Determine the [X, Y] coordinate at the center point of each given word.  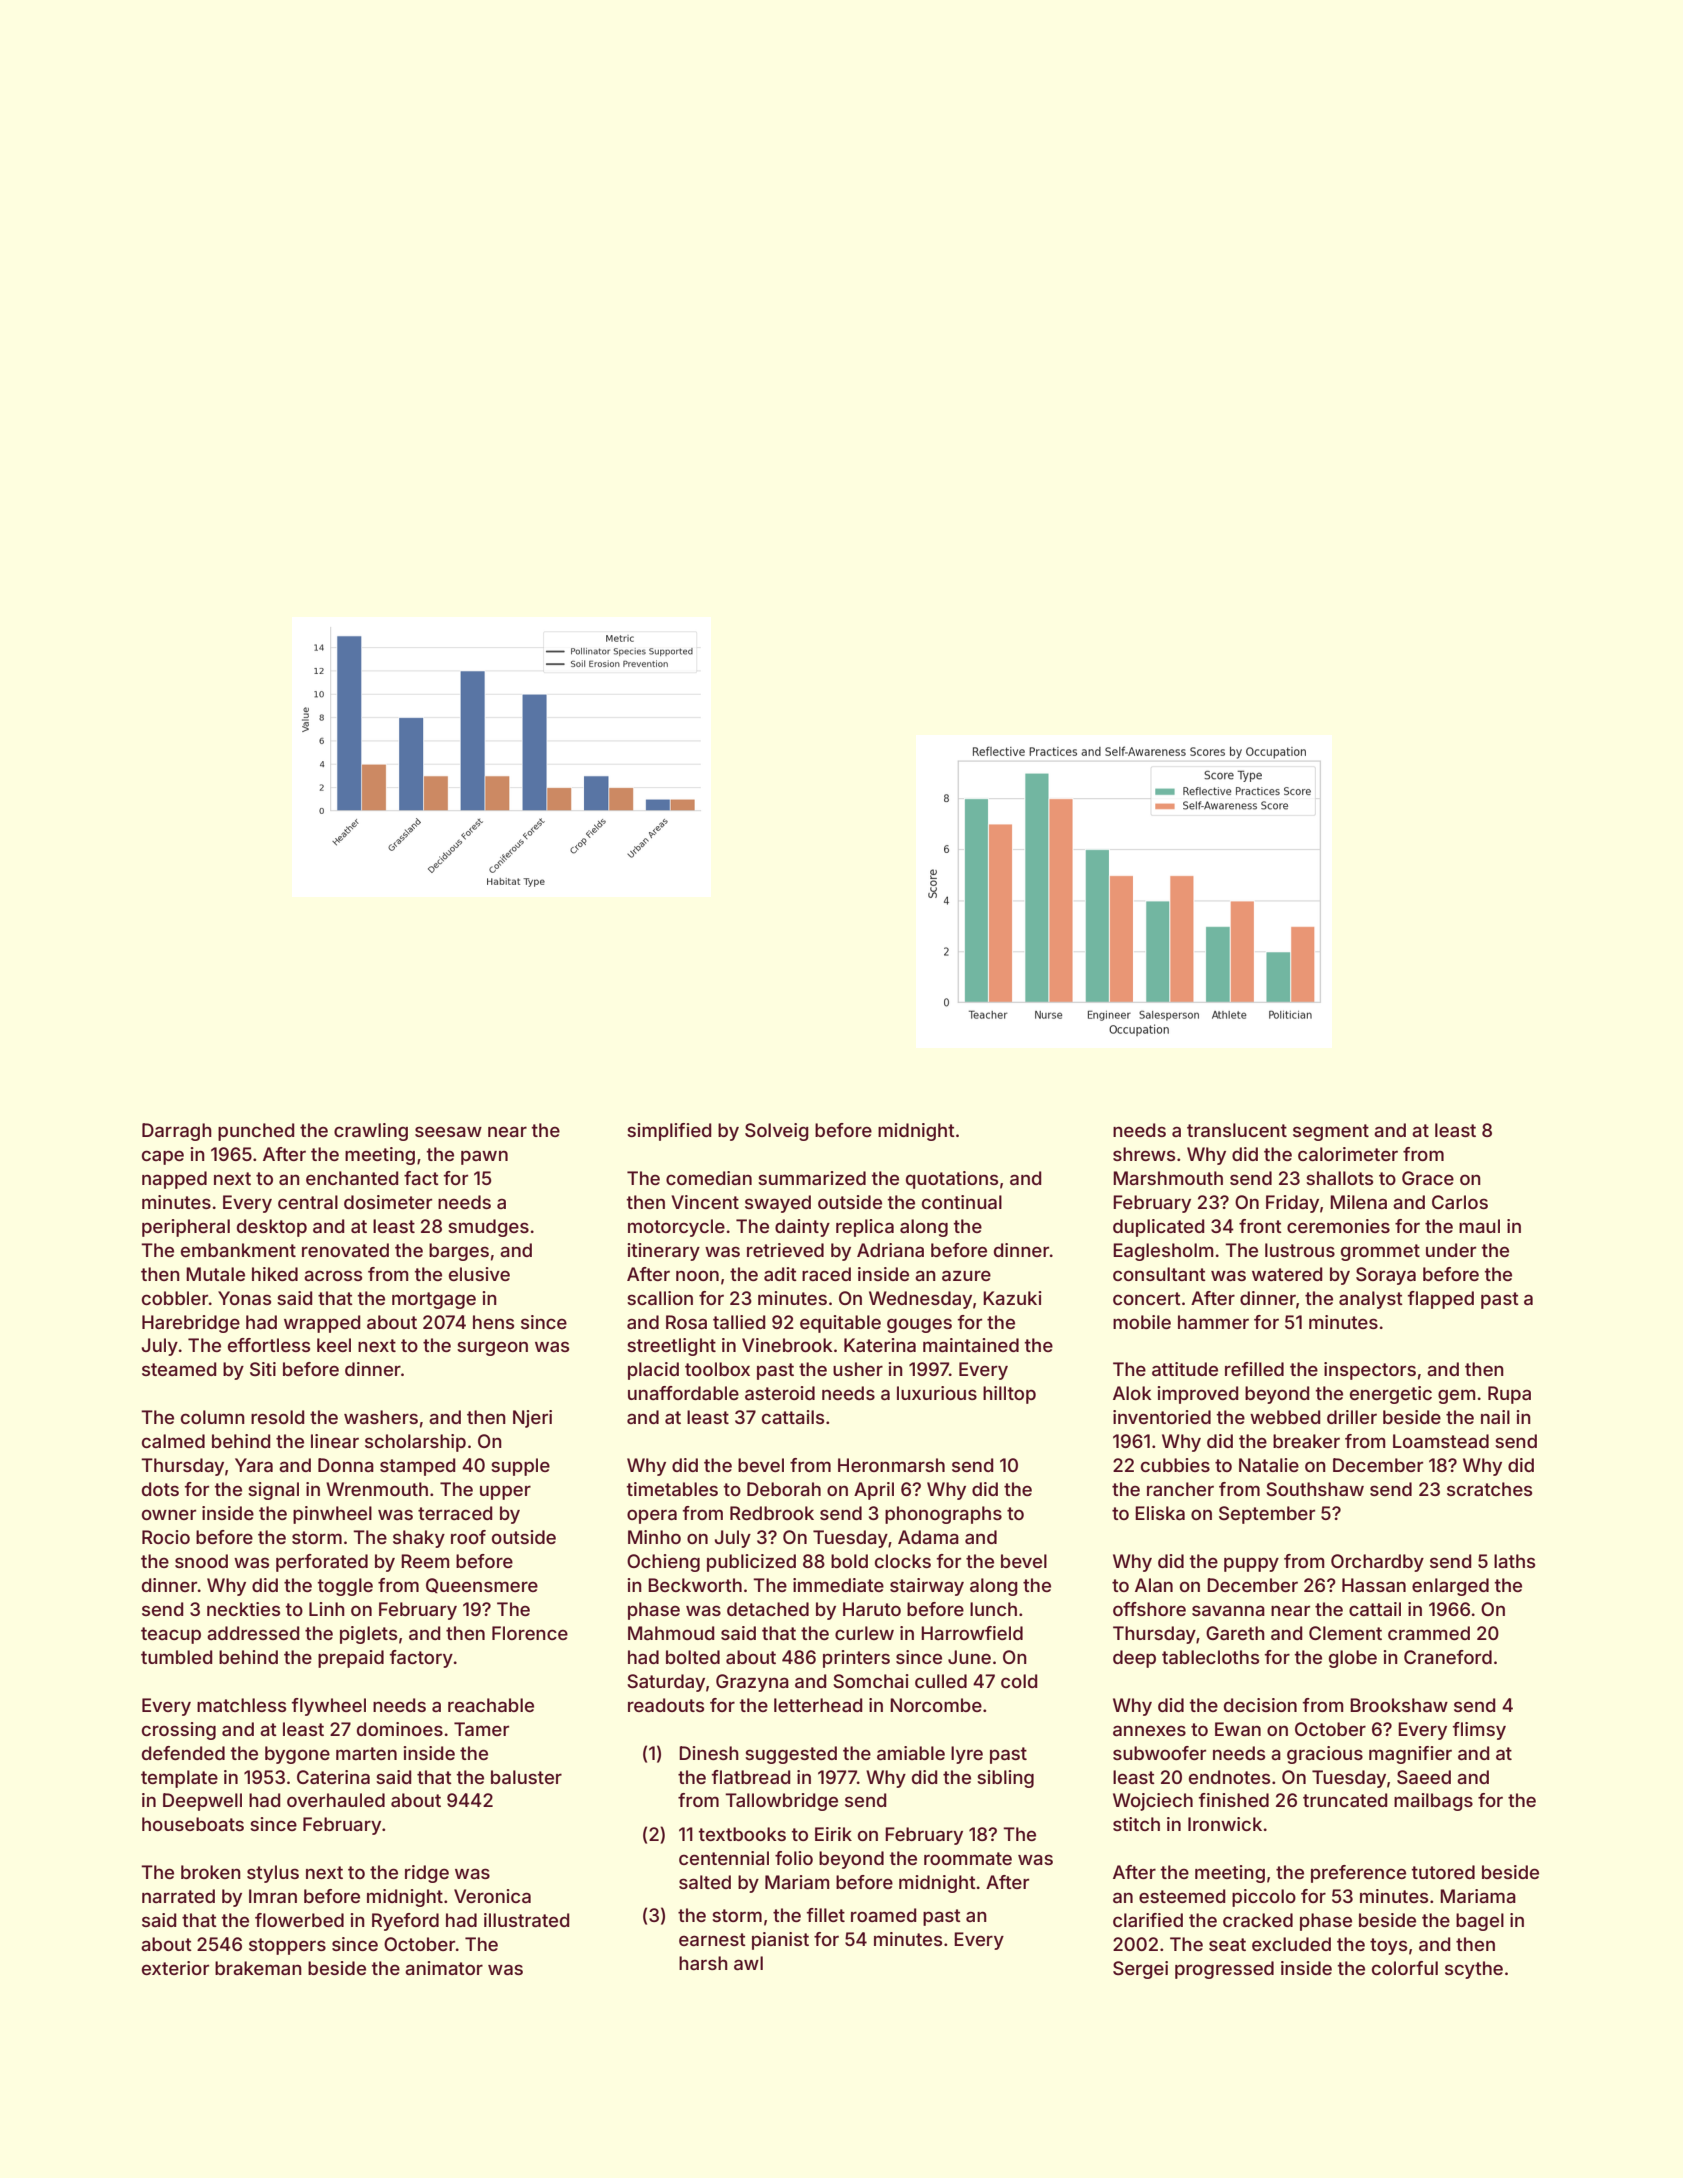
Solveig [777, 1132]
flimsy [1479, 1731]
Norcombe [936, 1705]
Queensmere [482, 1585]
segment [1331, 1132]
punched [256, 1132]
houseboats [193, 1824]
